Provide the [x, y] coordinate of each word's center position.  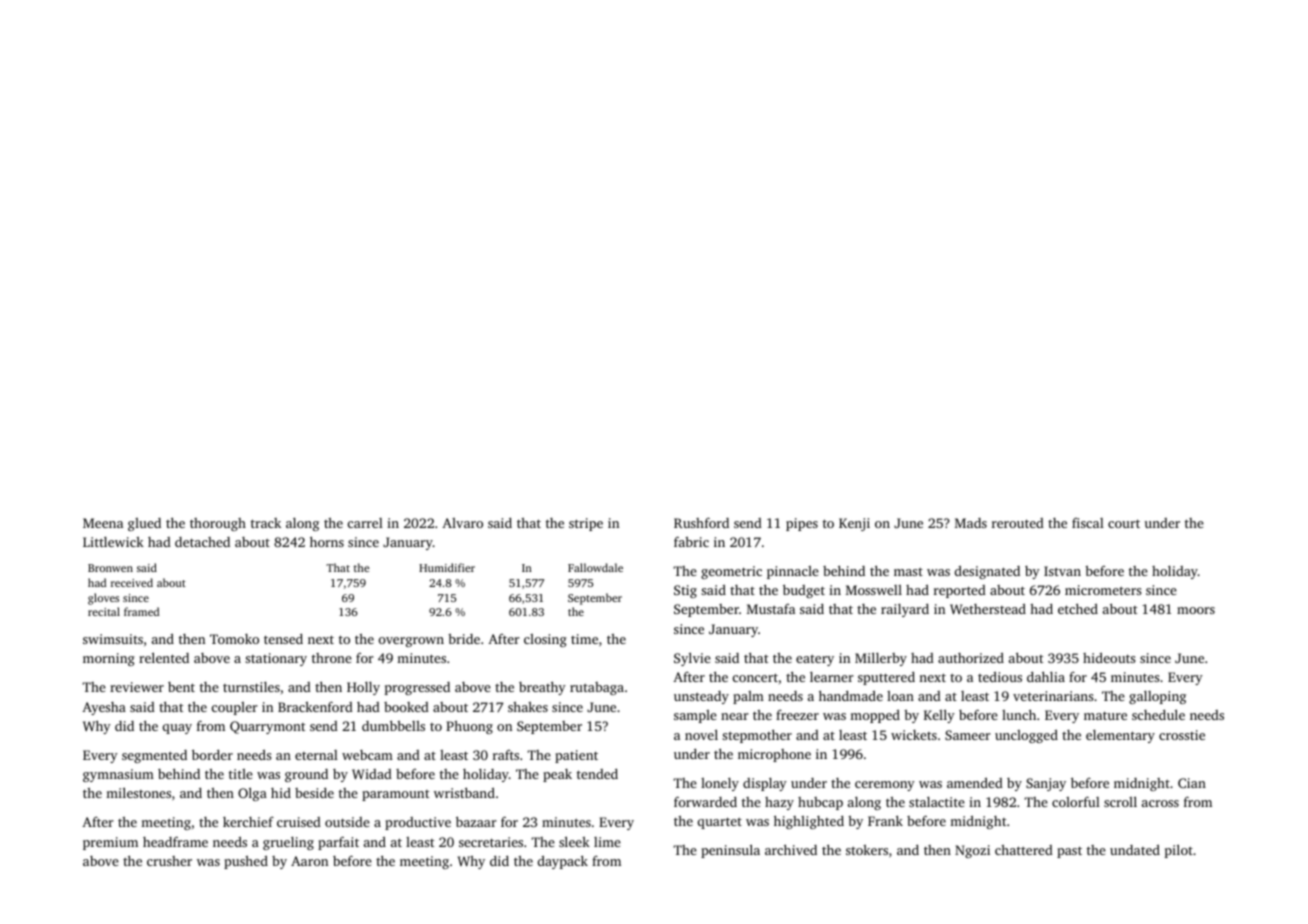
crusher [169, 861]
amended [975, 783]
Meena [103, 523]
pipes [802, 524]
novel [701, 734]
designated [987, 572]
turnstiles [251, 687]
